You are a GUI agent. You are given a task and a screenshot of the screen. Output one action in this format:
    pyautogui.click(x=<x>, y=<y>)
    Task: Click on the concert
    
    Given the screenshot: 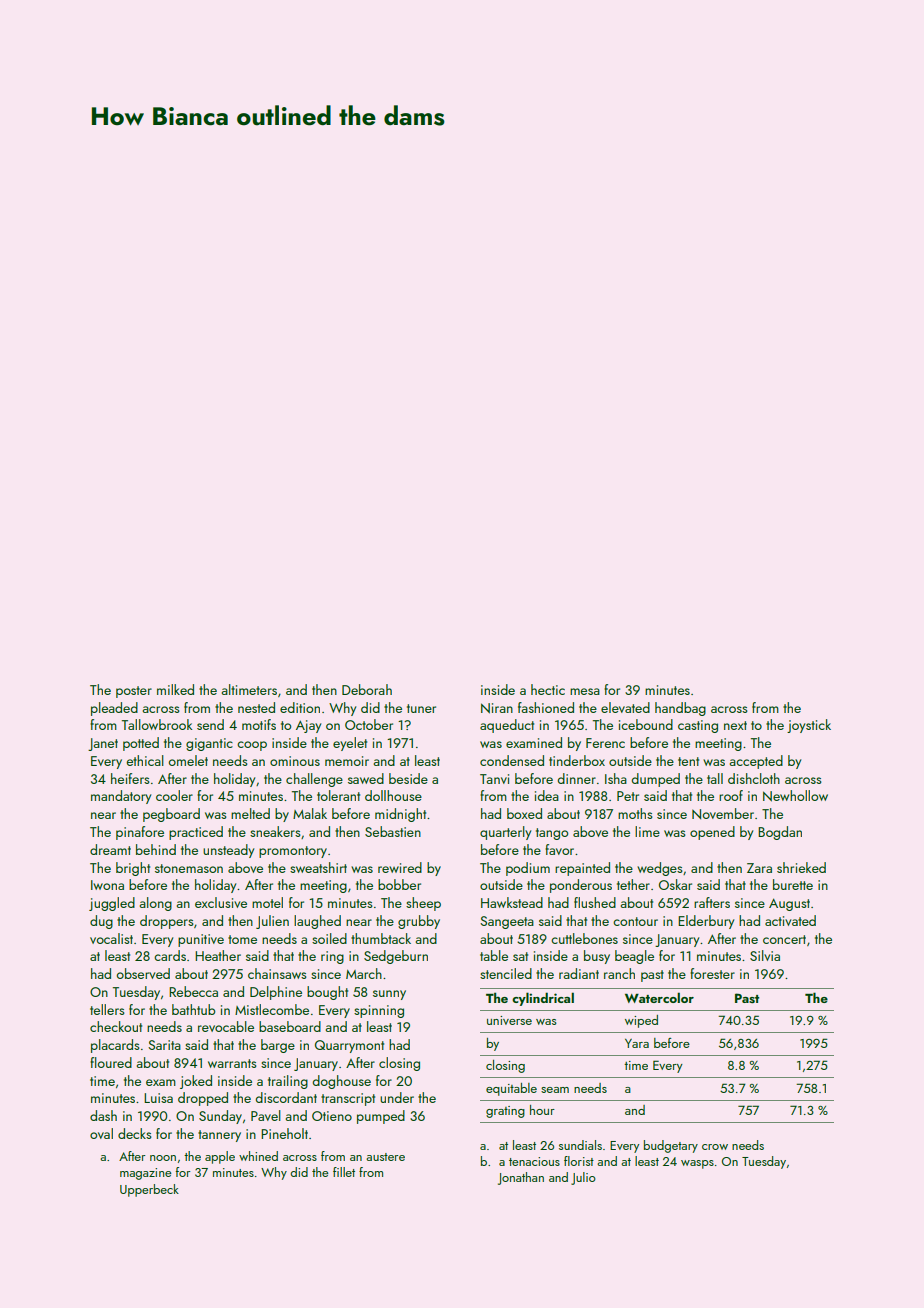 What is the action you would take?
    pyautogui.click(x=784, y=939)
